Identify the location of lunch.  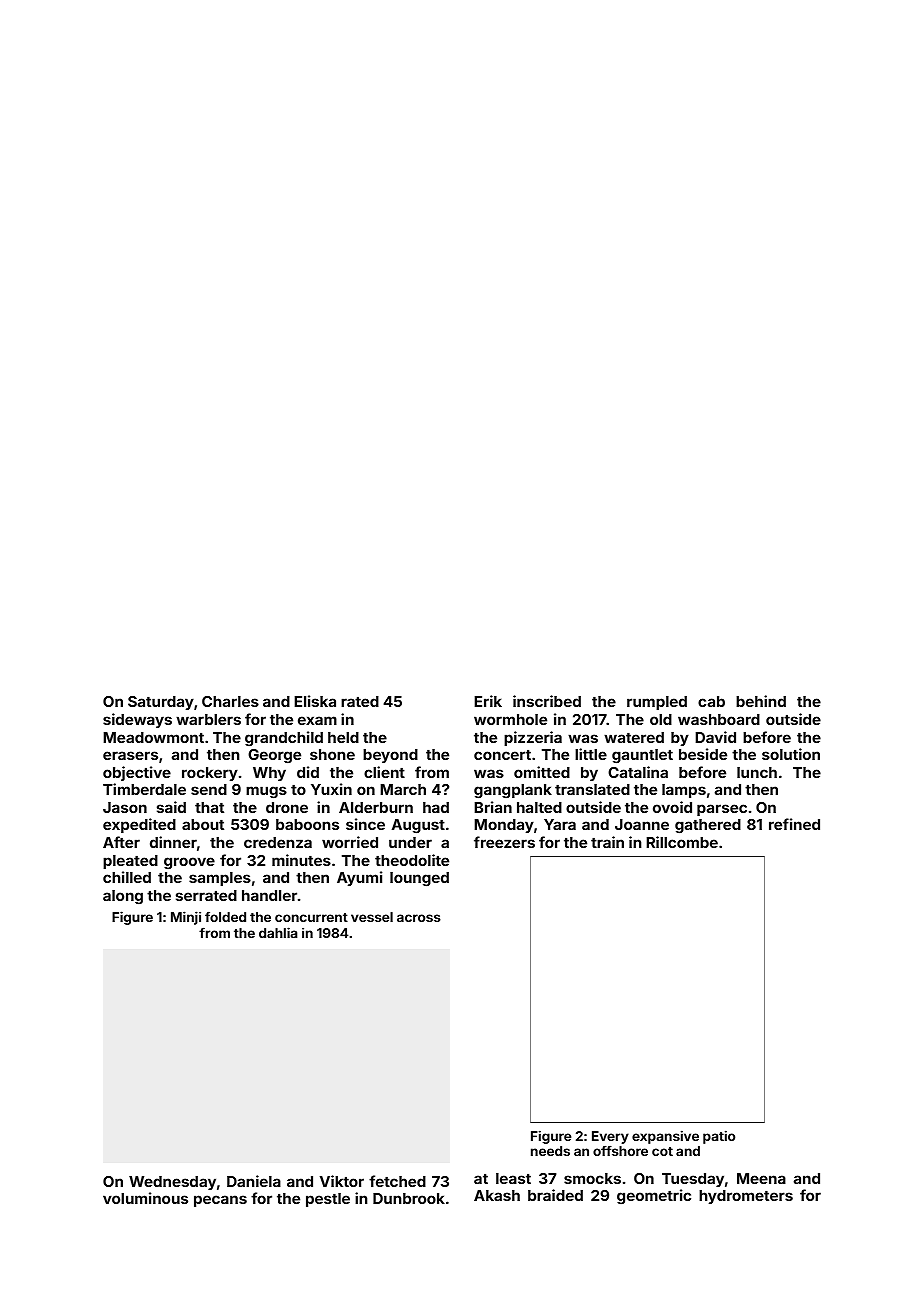
(757, 772).
